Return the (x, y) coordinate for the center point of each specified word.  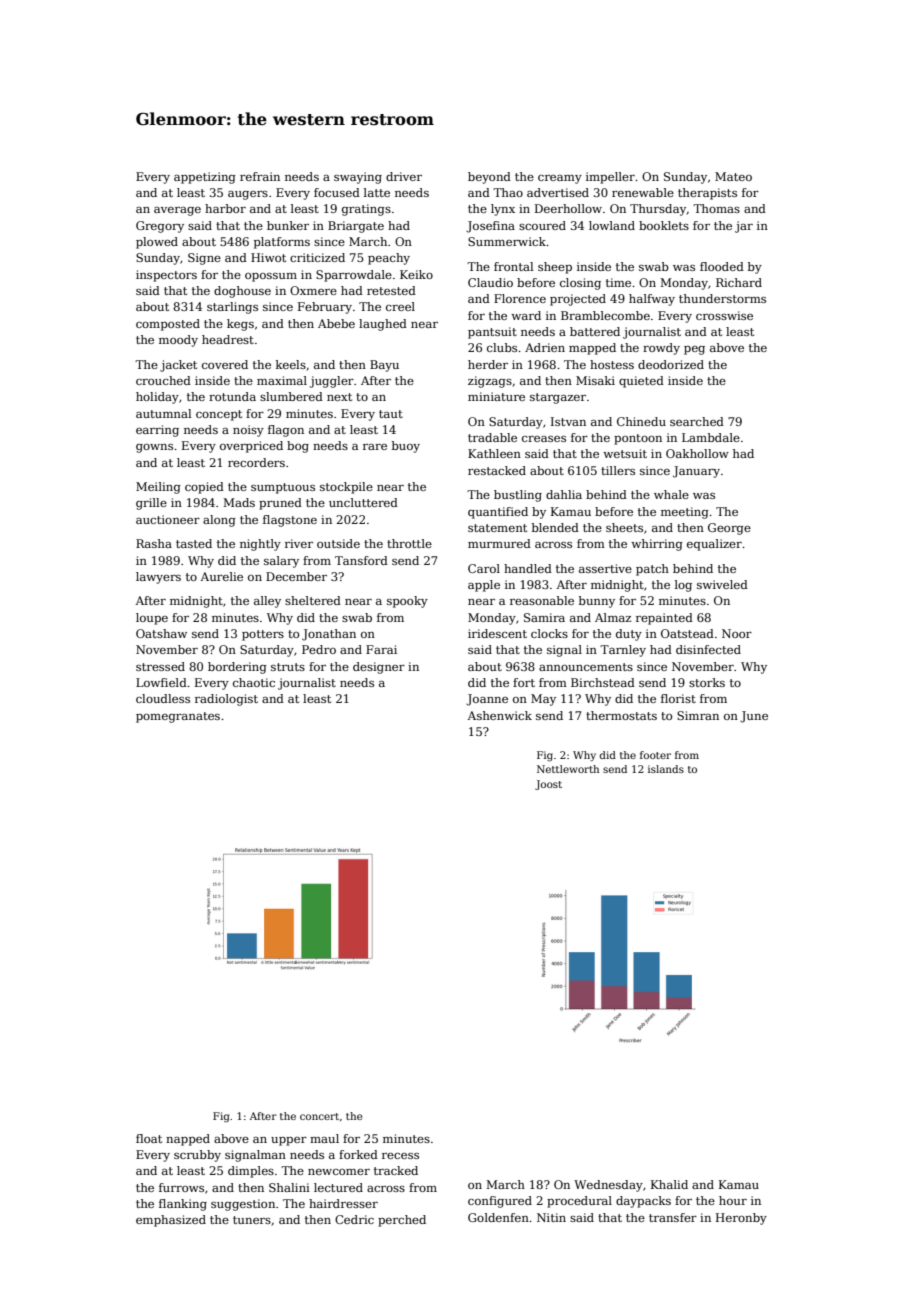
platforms (282, 243)
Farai (381, 649)
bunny (597, 602)
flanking (183, 1205)
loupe (152, 619)
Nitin (551, 1217)
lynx (503, 210)
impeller (610, 178)
